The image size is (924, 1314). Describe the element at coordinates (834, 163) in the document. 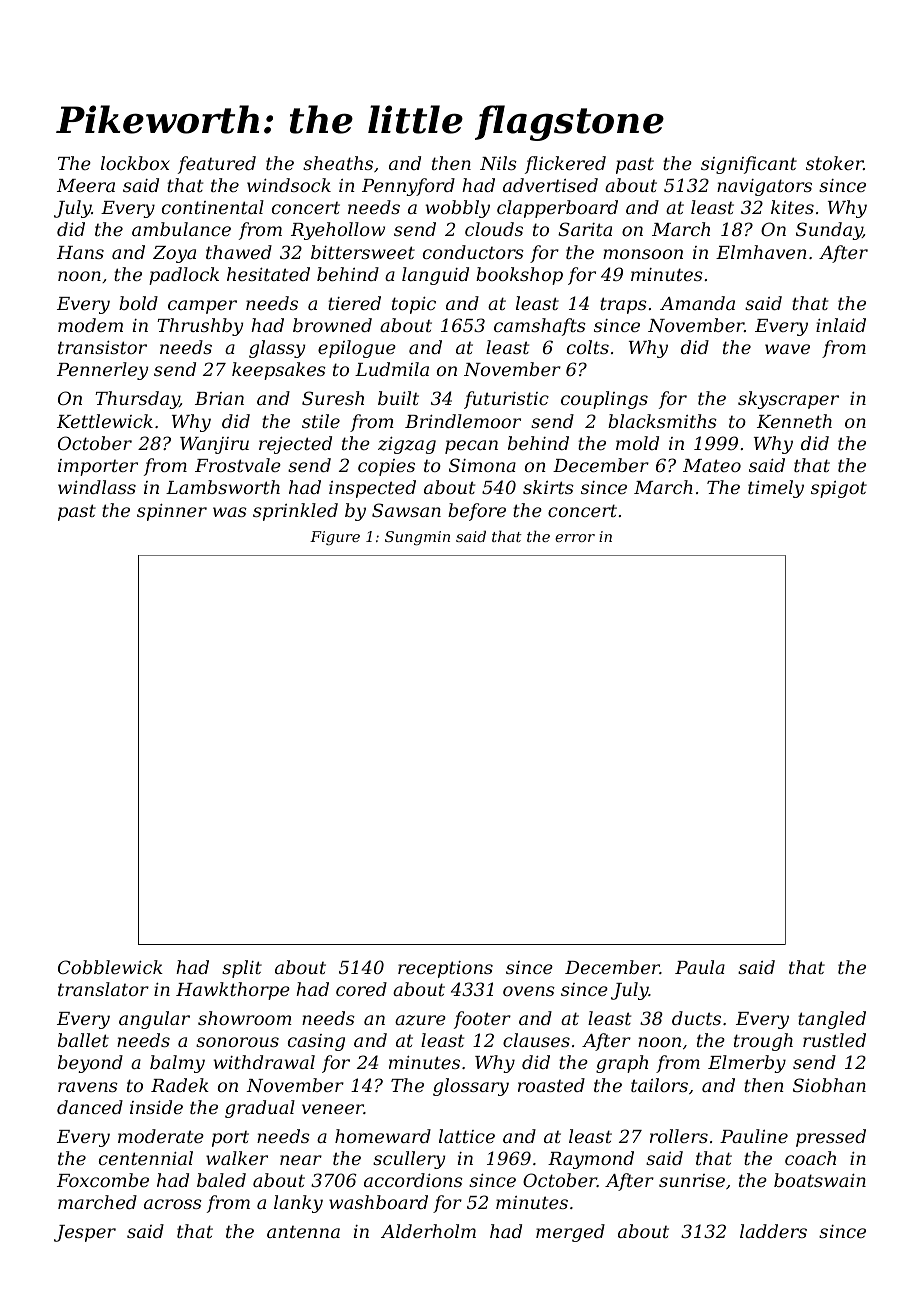

I see `stoker` at that location.
